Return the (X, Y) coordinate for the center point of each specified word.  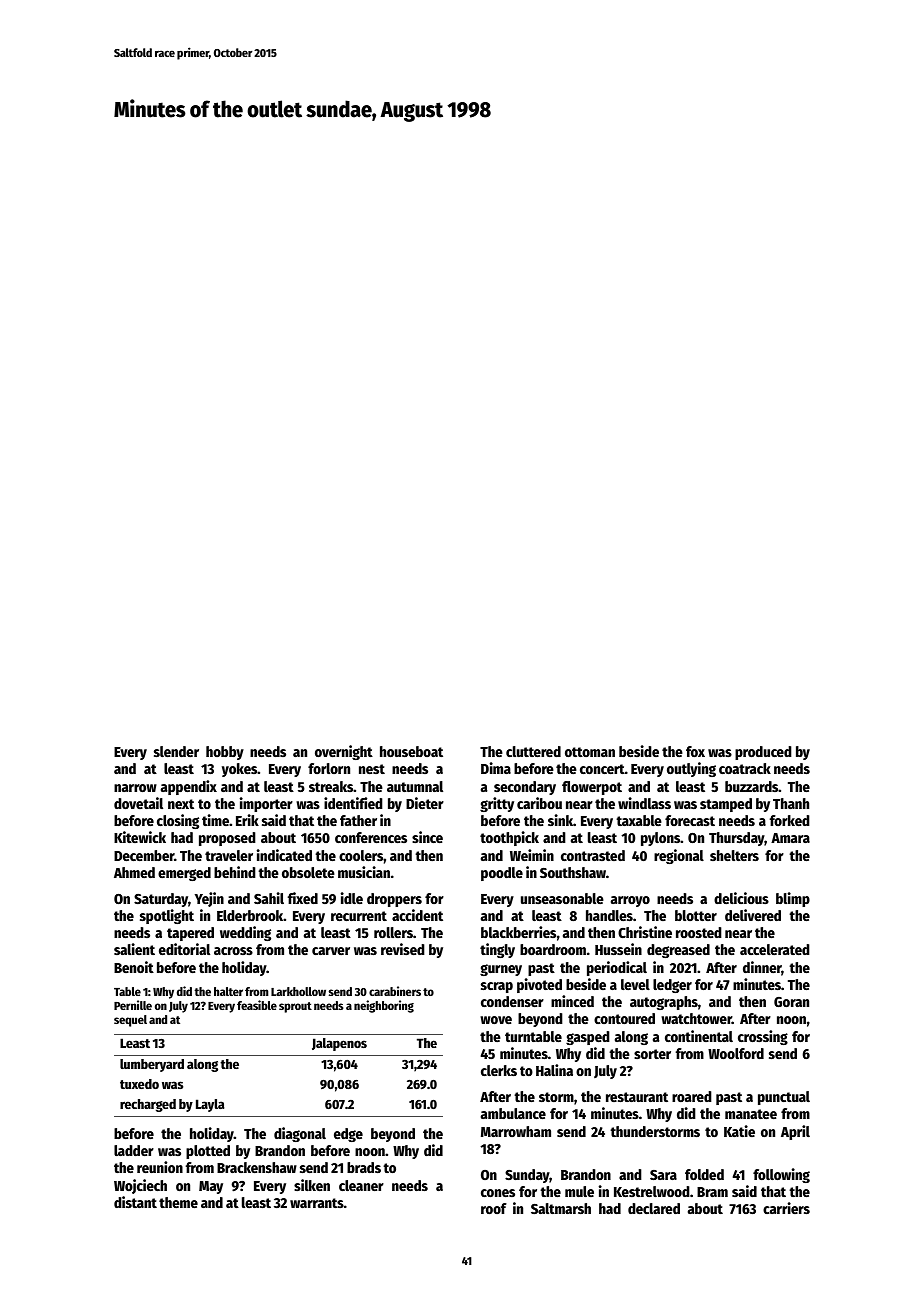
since (427, 837)
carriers (786, 1208)
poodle (502, 874)
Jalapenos (339, 1044)
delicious (741, 898)
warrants (317, 1203)
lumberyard (152, 1065)
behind (235, 872)
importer (266, 804)
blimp (793, 899)
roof (494, 1208)
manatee (751, 1114)
